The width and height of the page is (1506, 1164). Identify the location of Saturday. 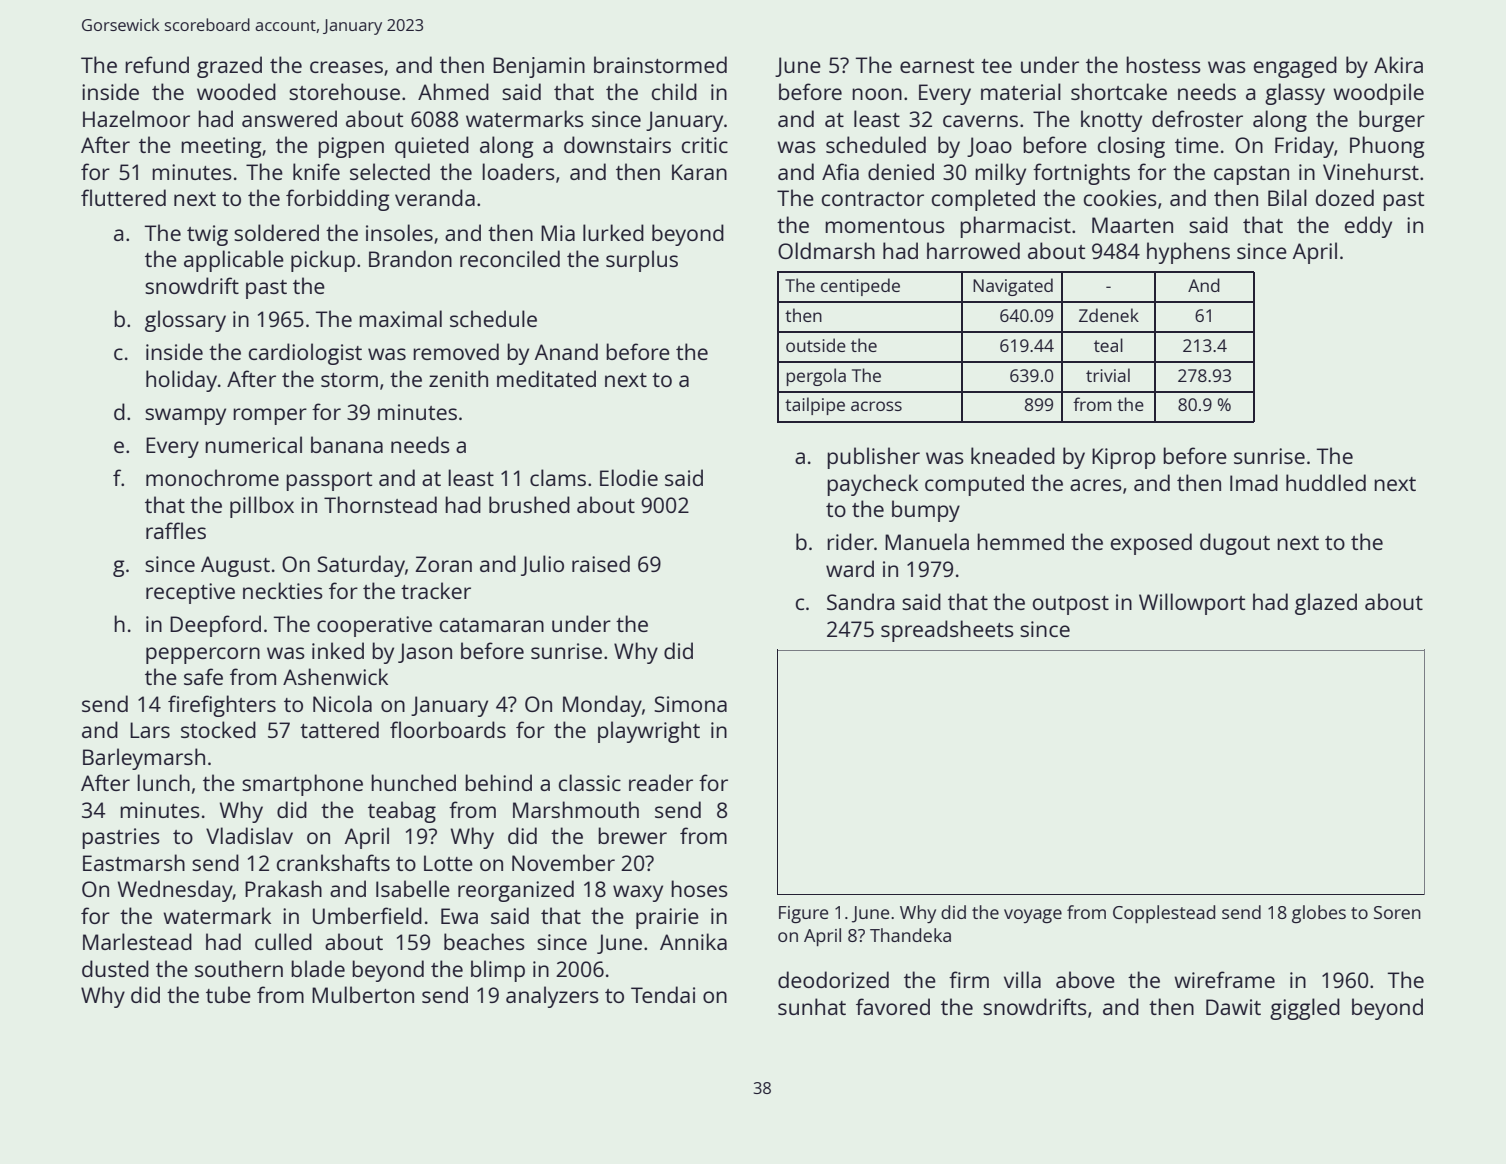
(361, 566).
